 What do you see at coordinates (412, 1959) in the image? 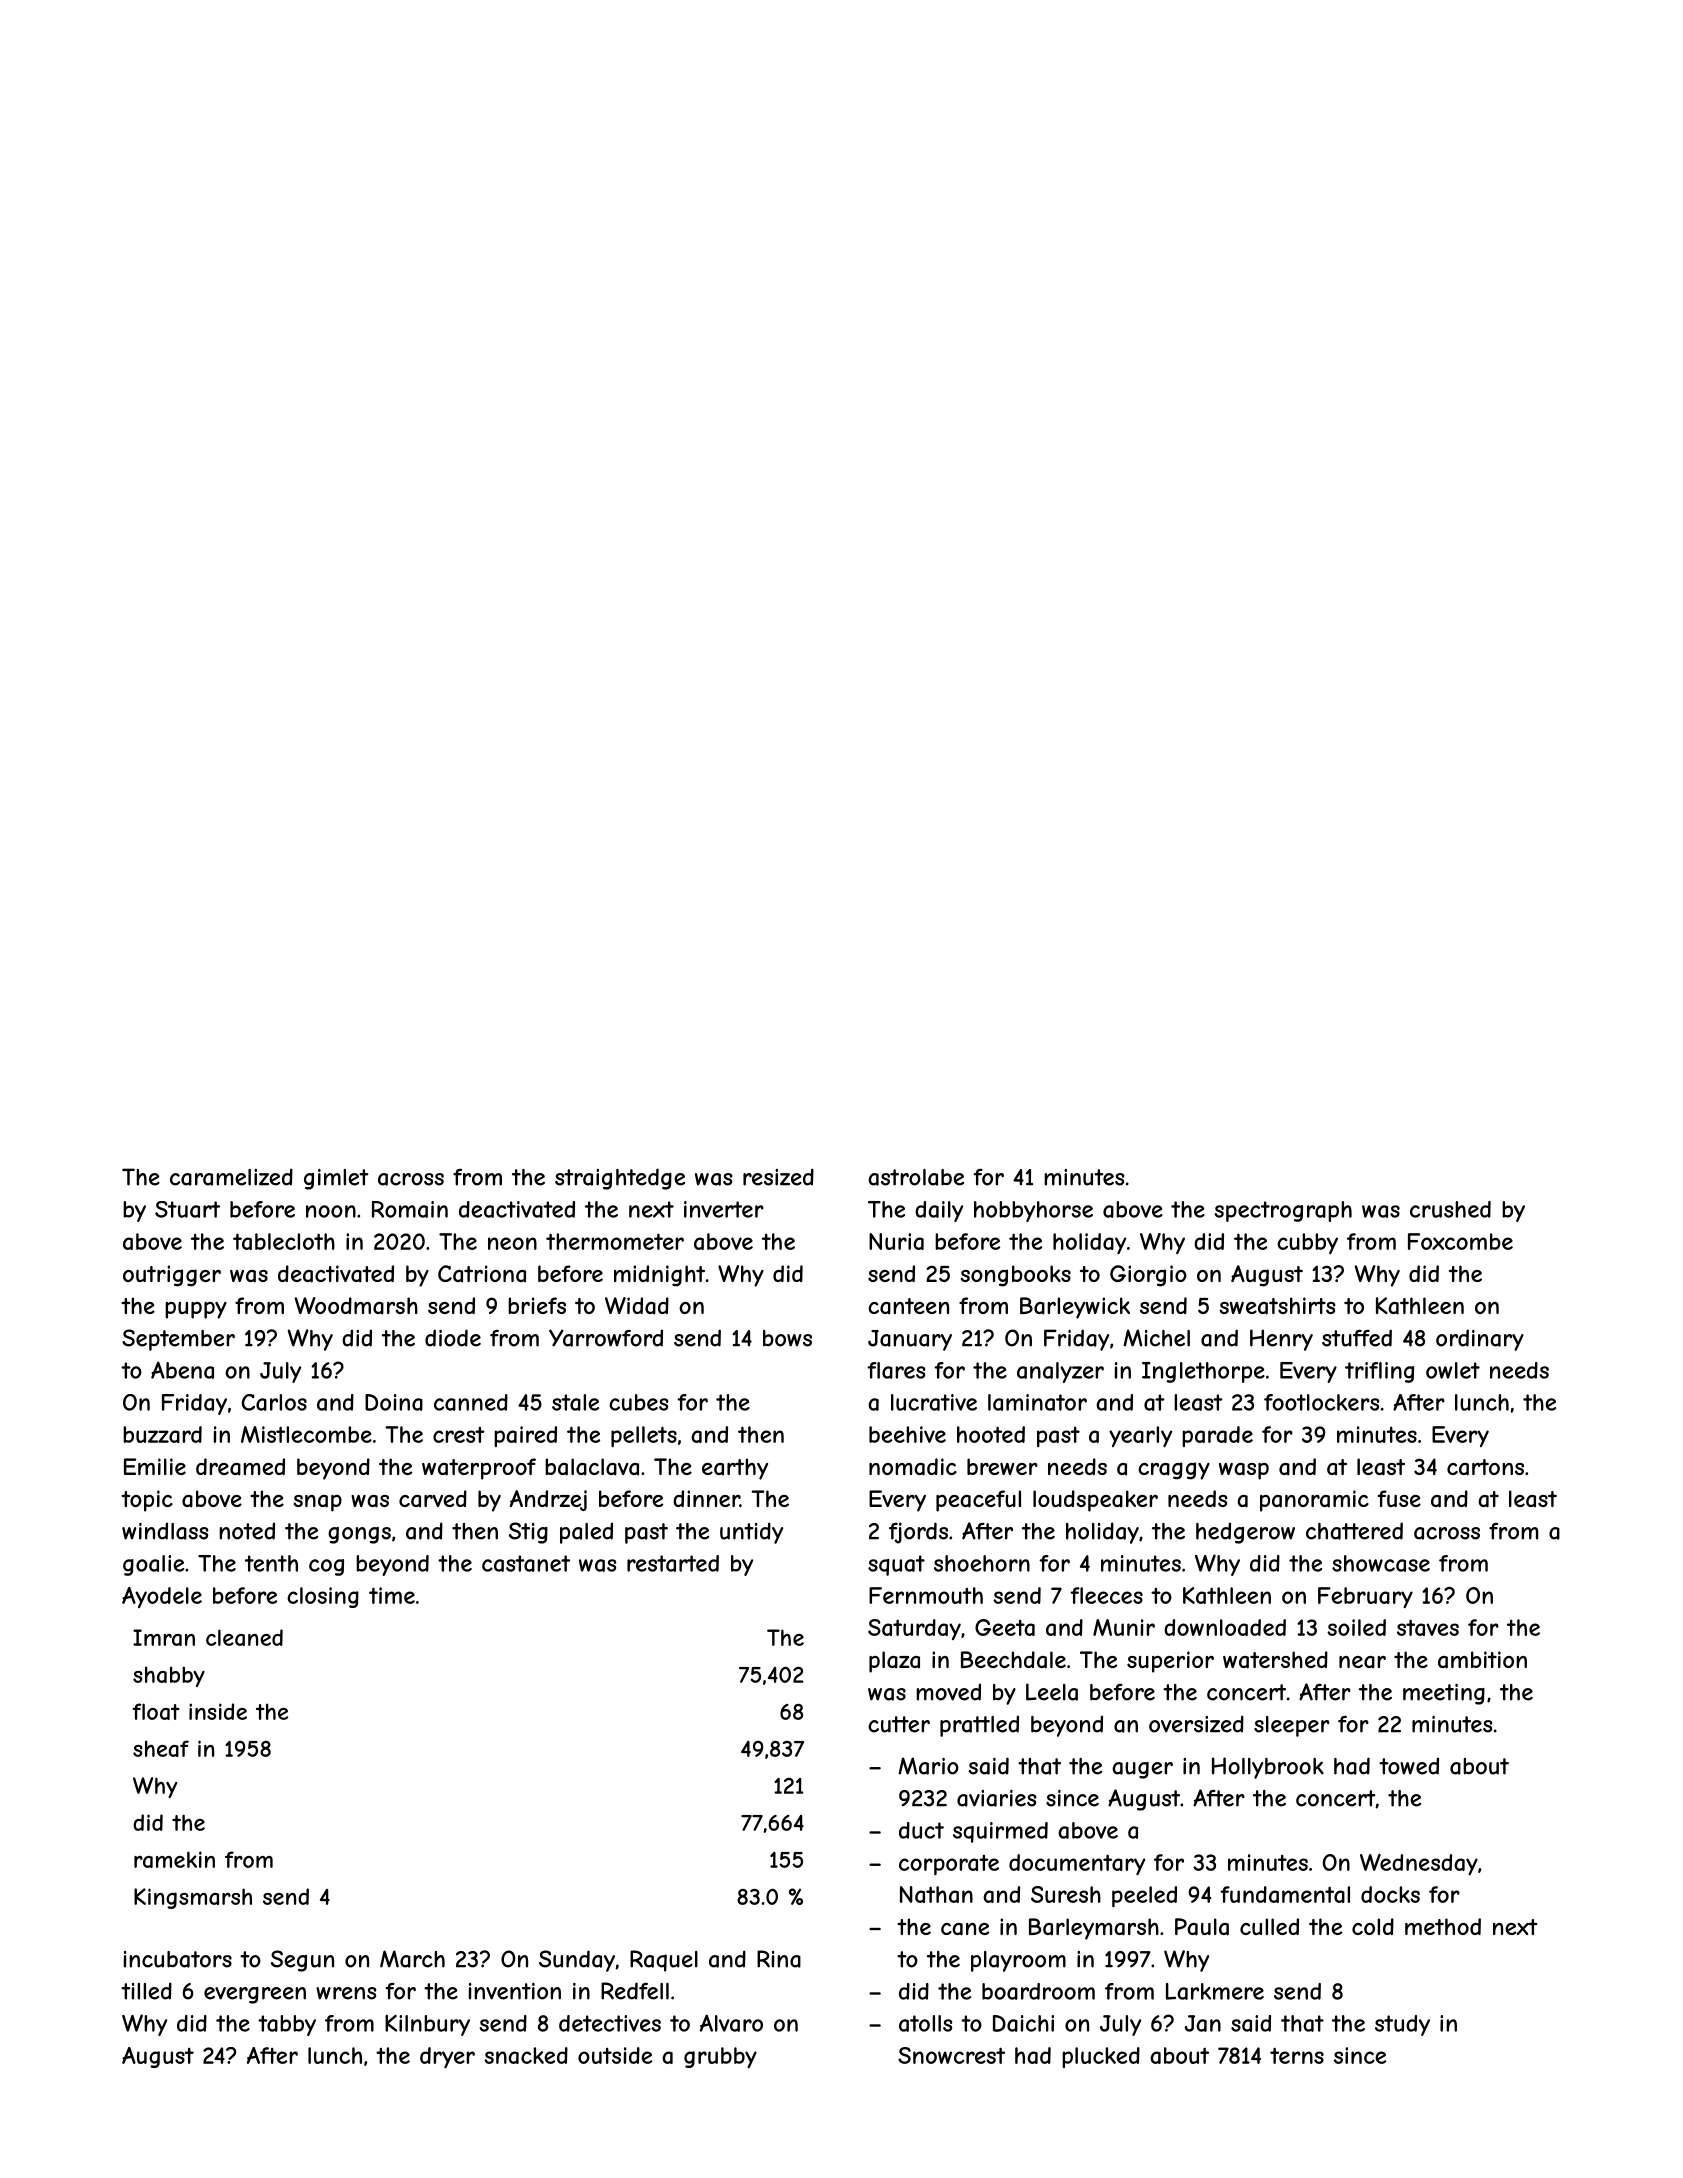
I see `March` at bounding box center [412, 1959].
